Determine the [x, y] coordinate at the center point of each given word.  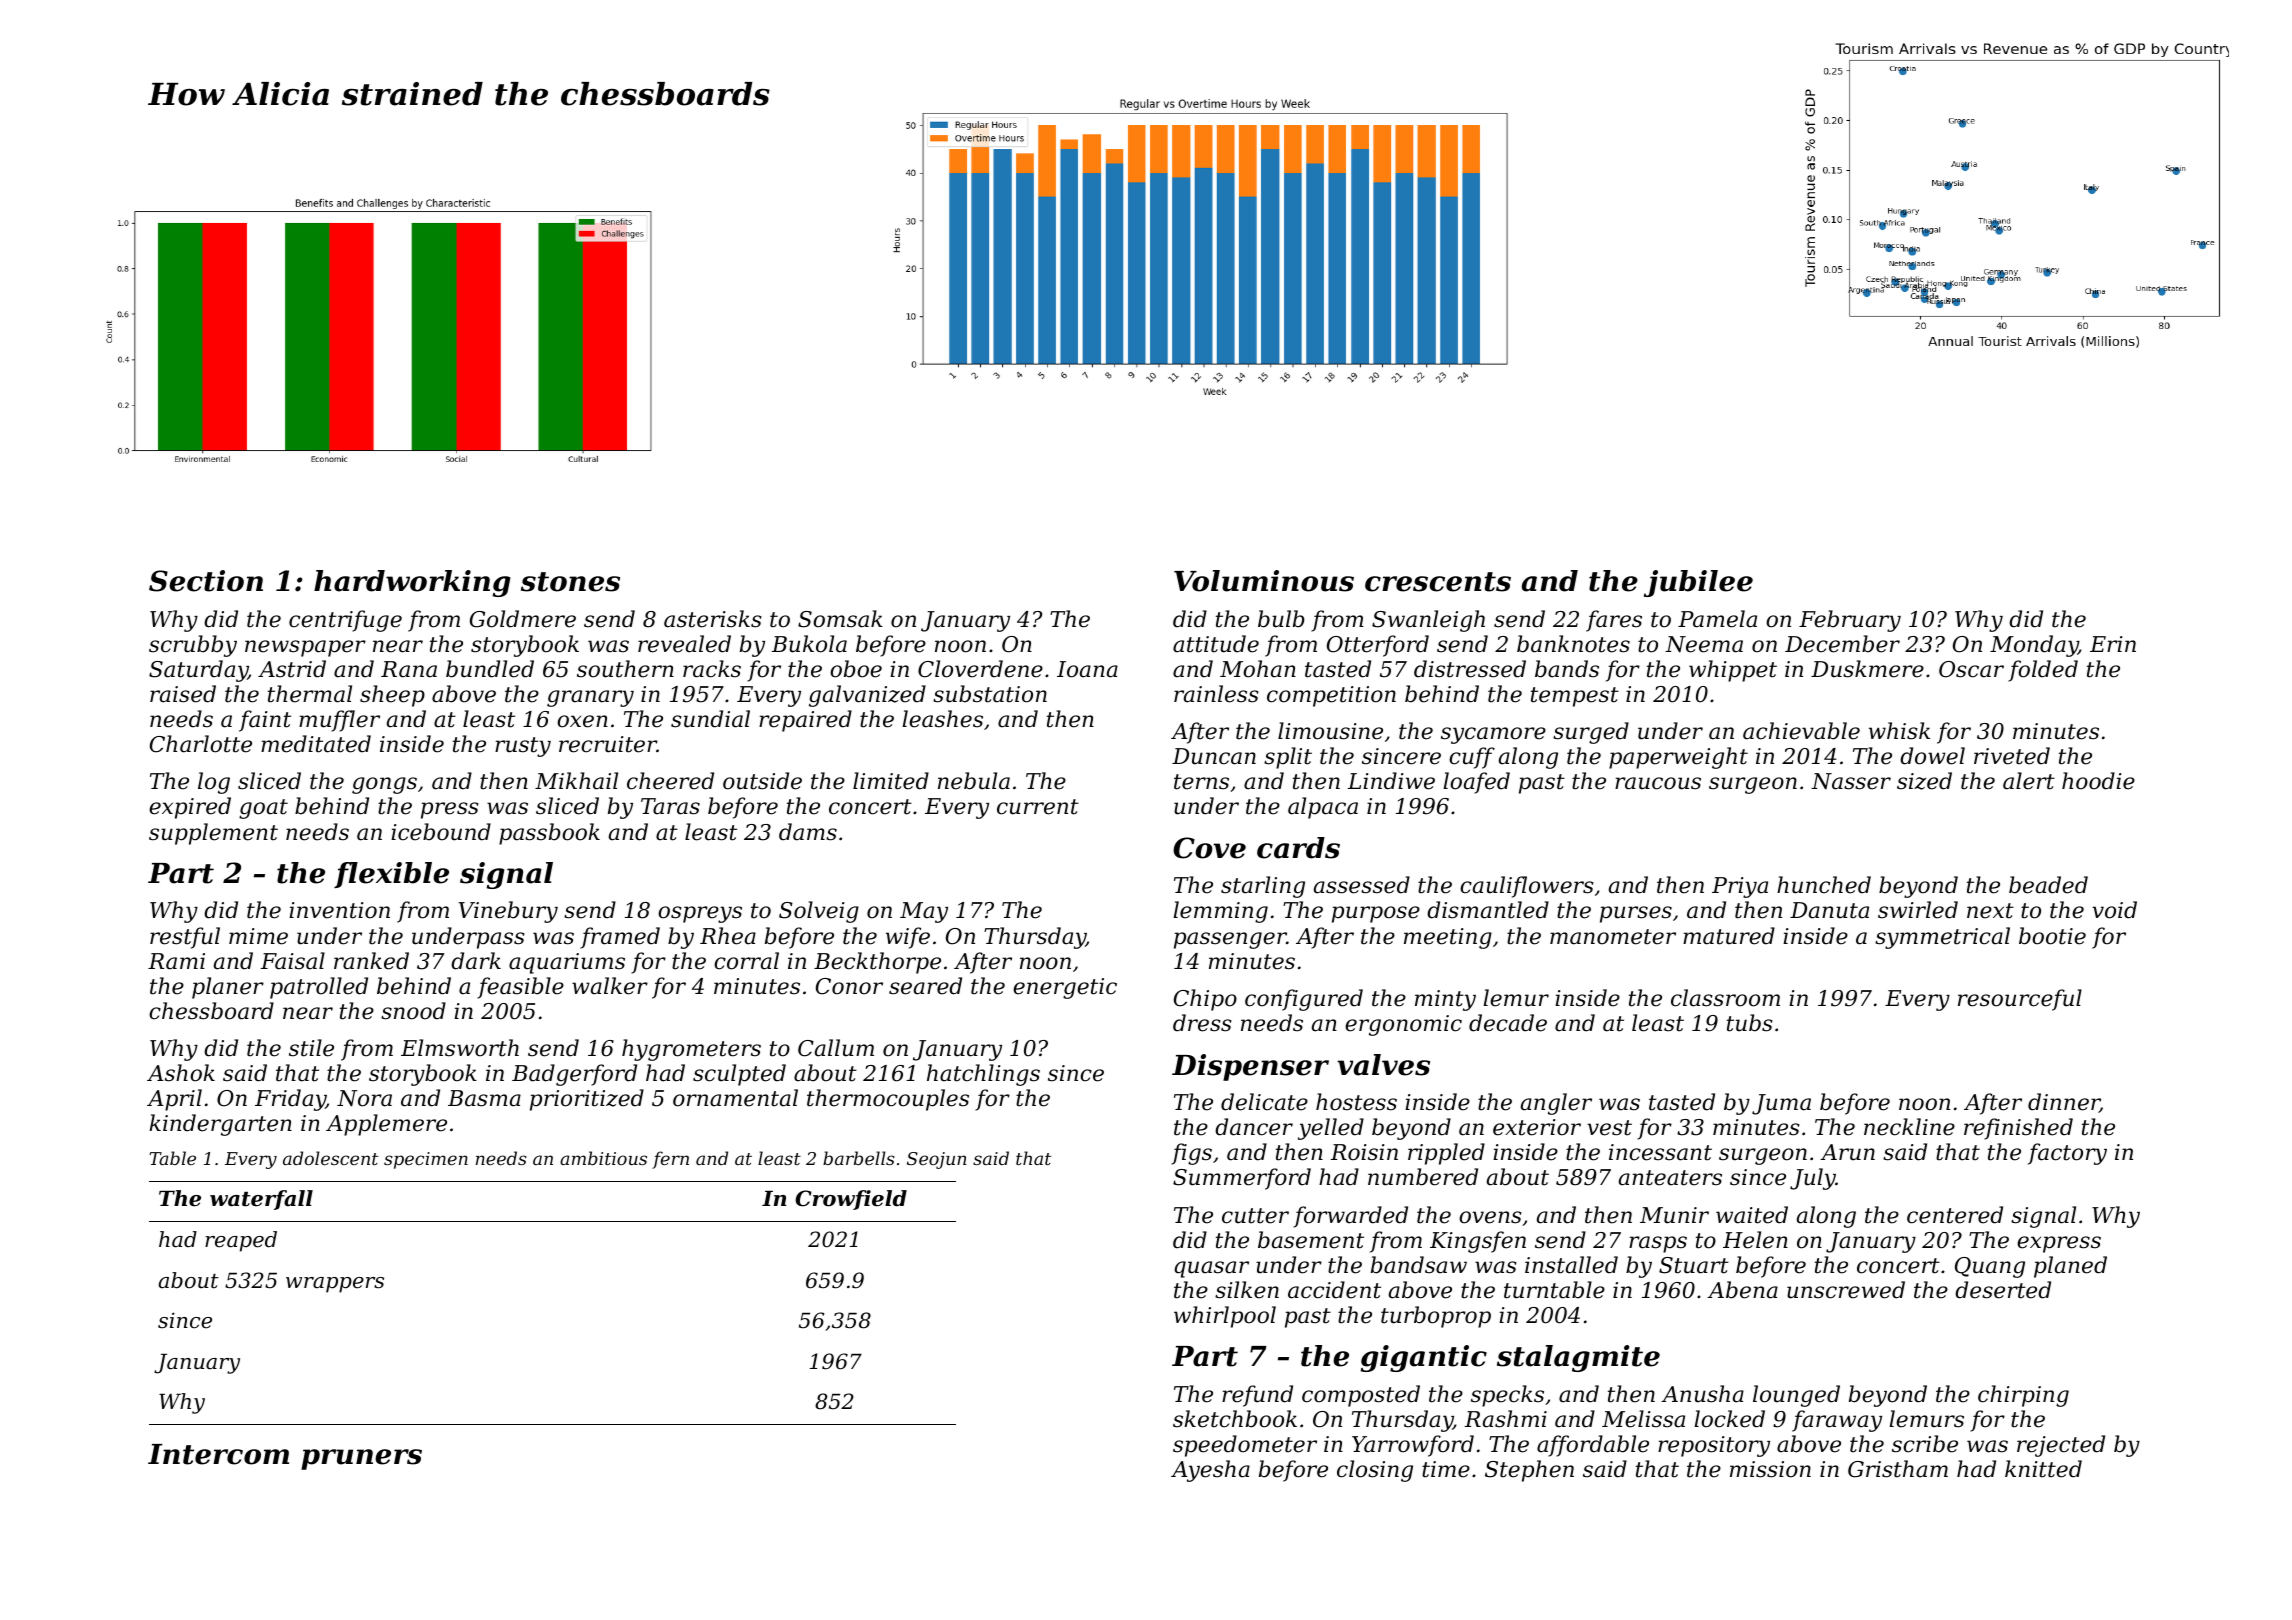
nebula [974, 781]
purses [1636, 914]
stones [570, 582]
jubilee [1698, 583]
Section [206, 581]
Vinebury [508, 912]
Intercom [218, 1454]
